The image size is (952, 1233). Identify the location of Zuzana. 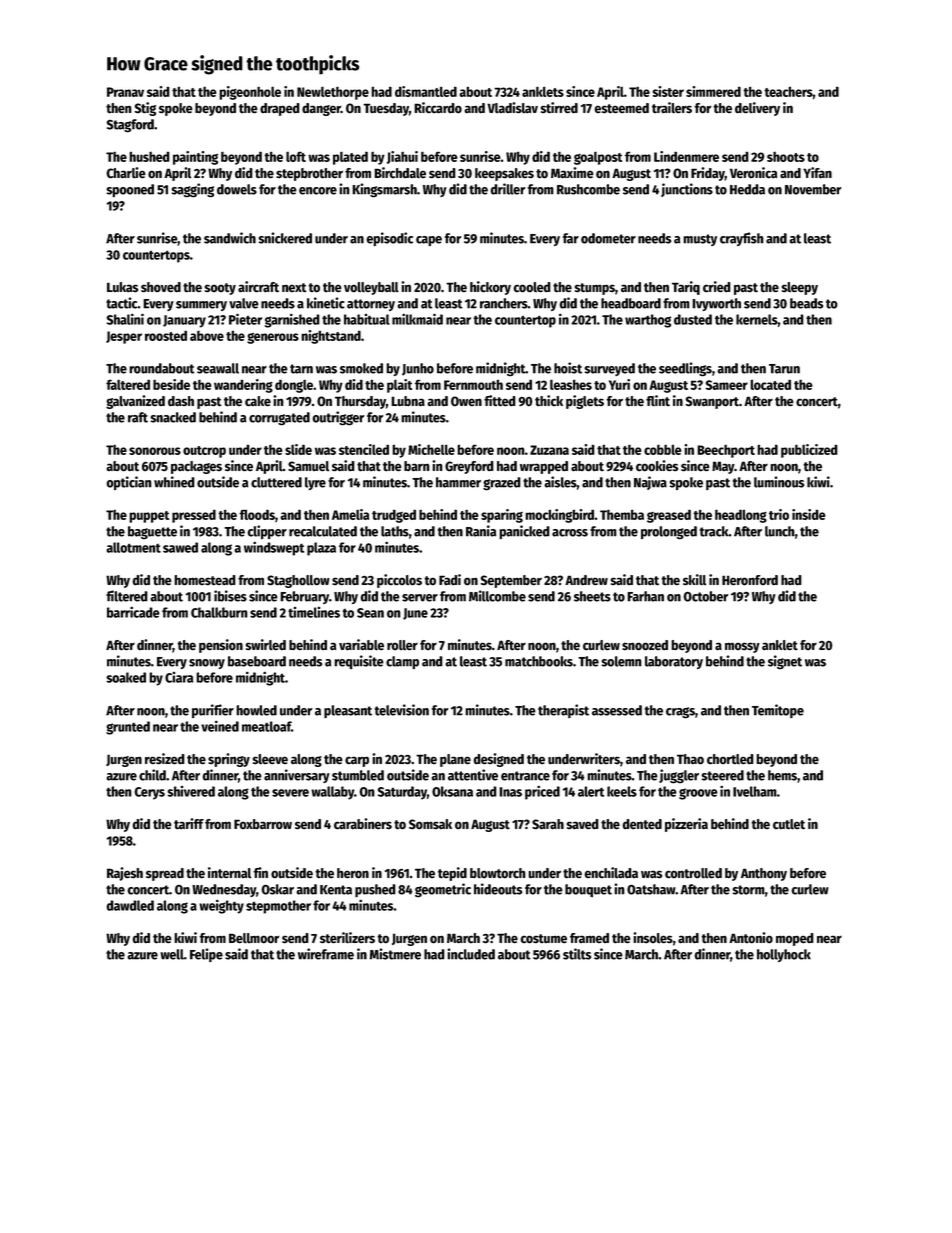
(549, 450).
